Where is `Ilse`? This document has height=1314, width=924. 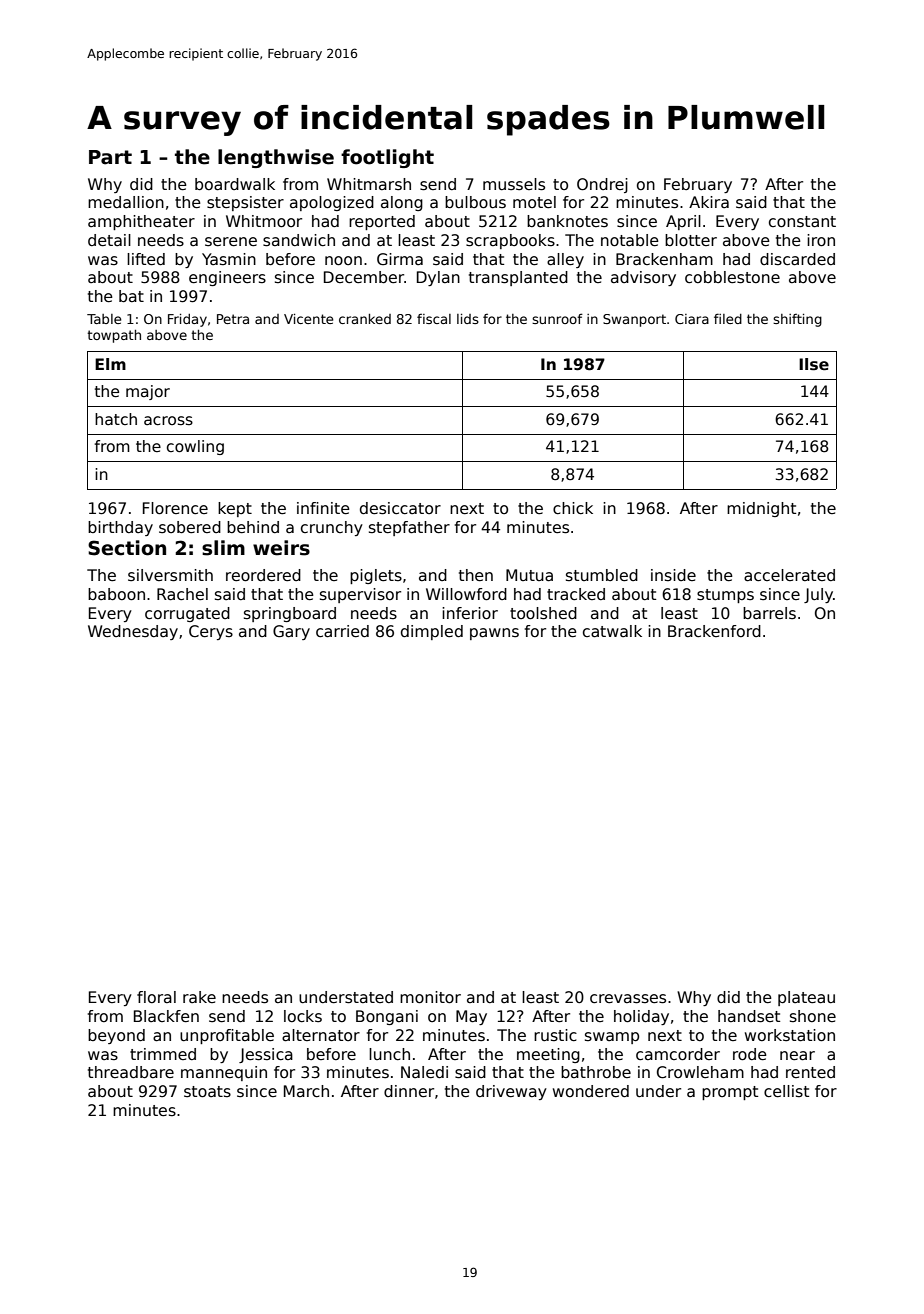
Ilse is located at coordinates (814, 364).
